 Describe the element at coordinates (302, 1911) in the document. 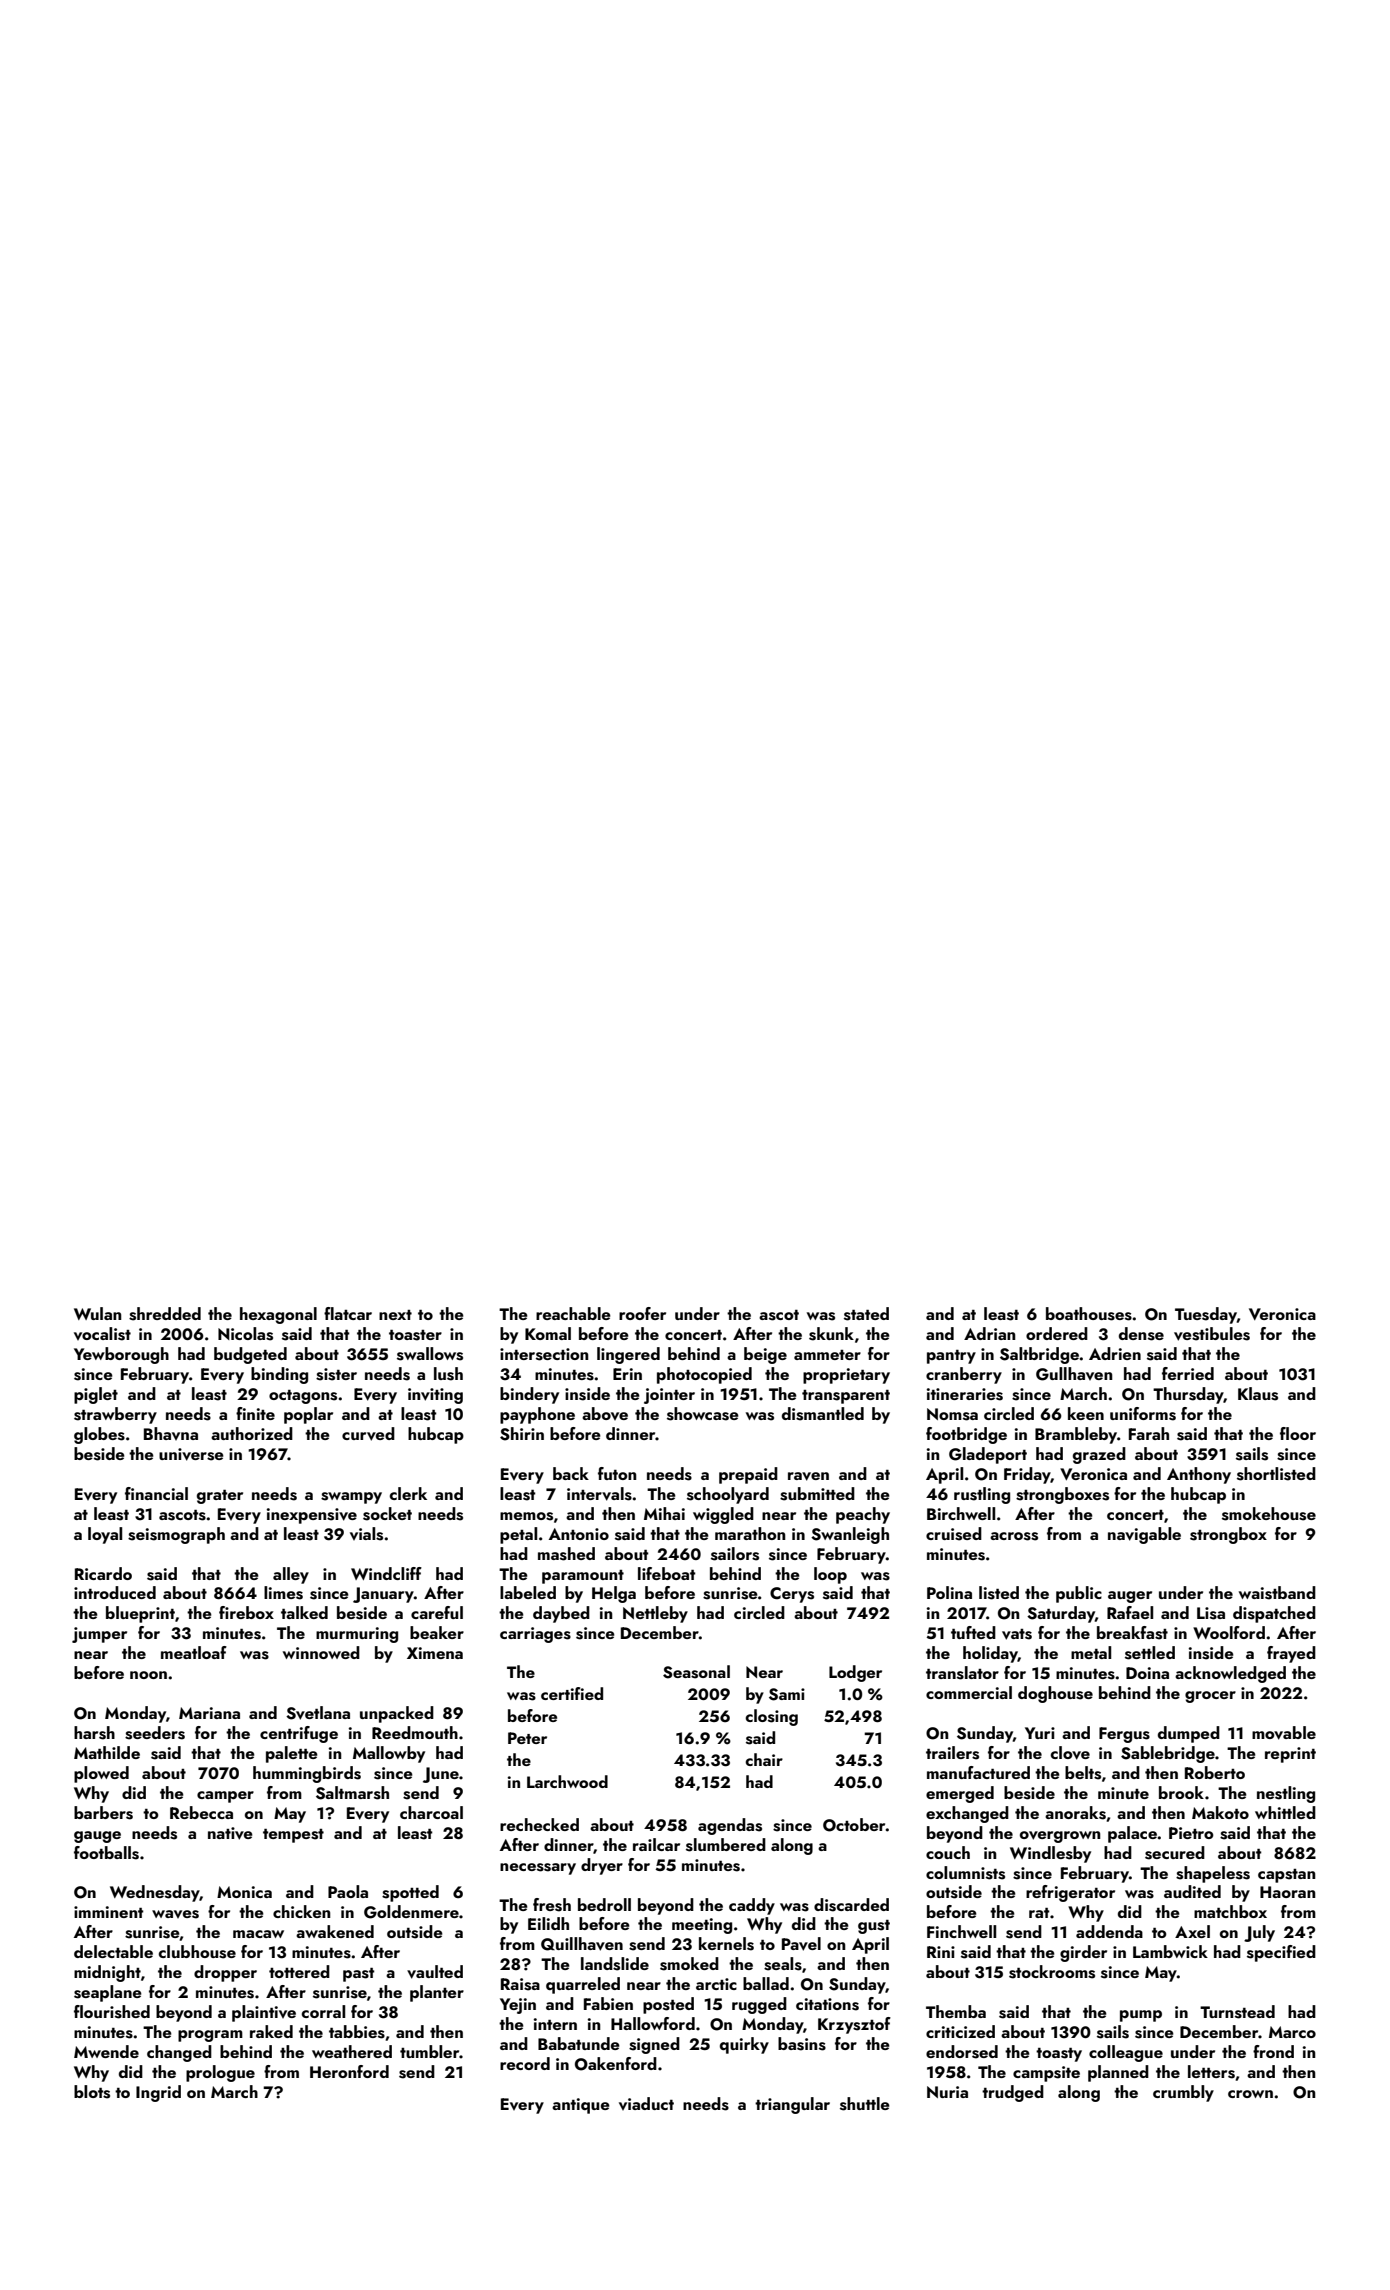

I see `chicken` at that location.
